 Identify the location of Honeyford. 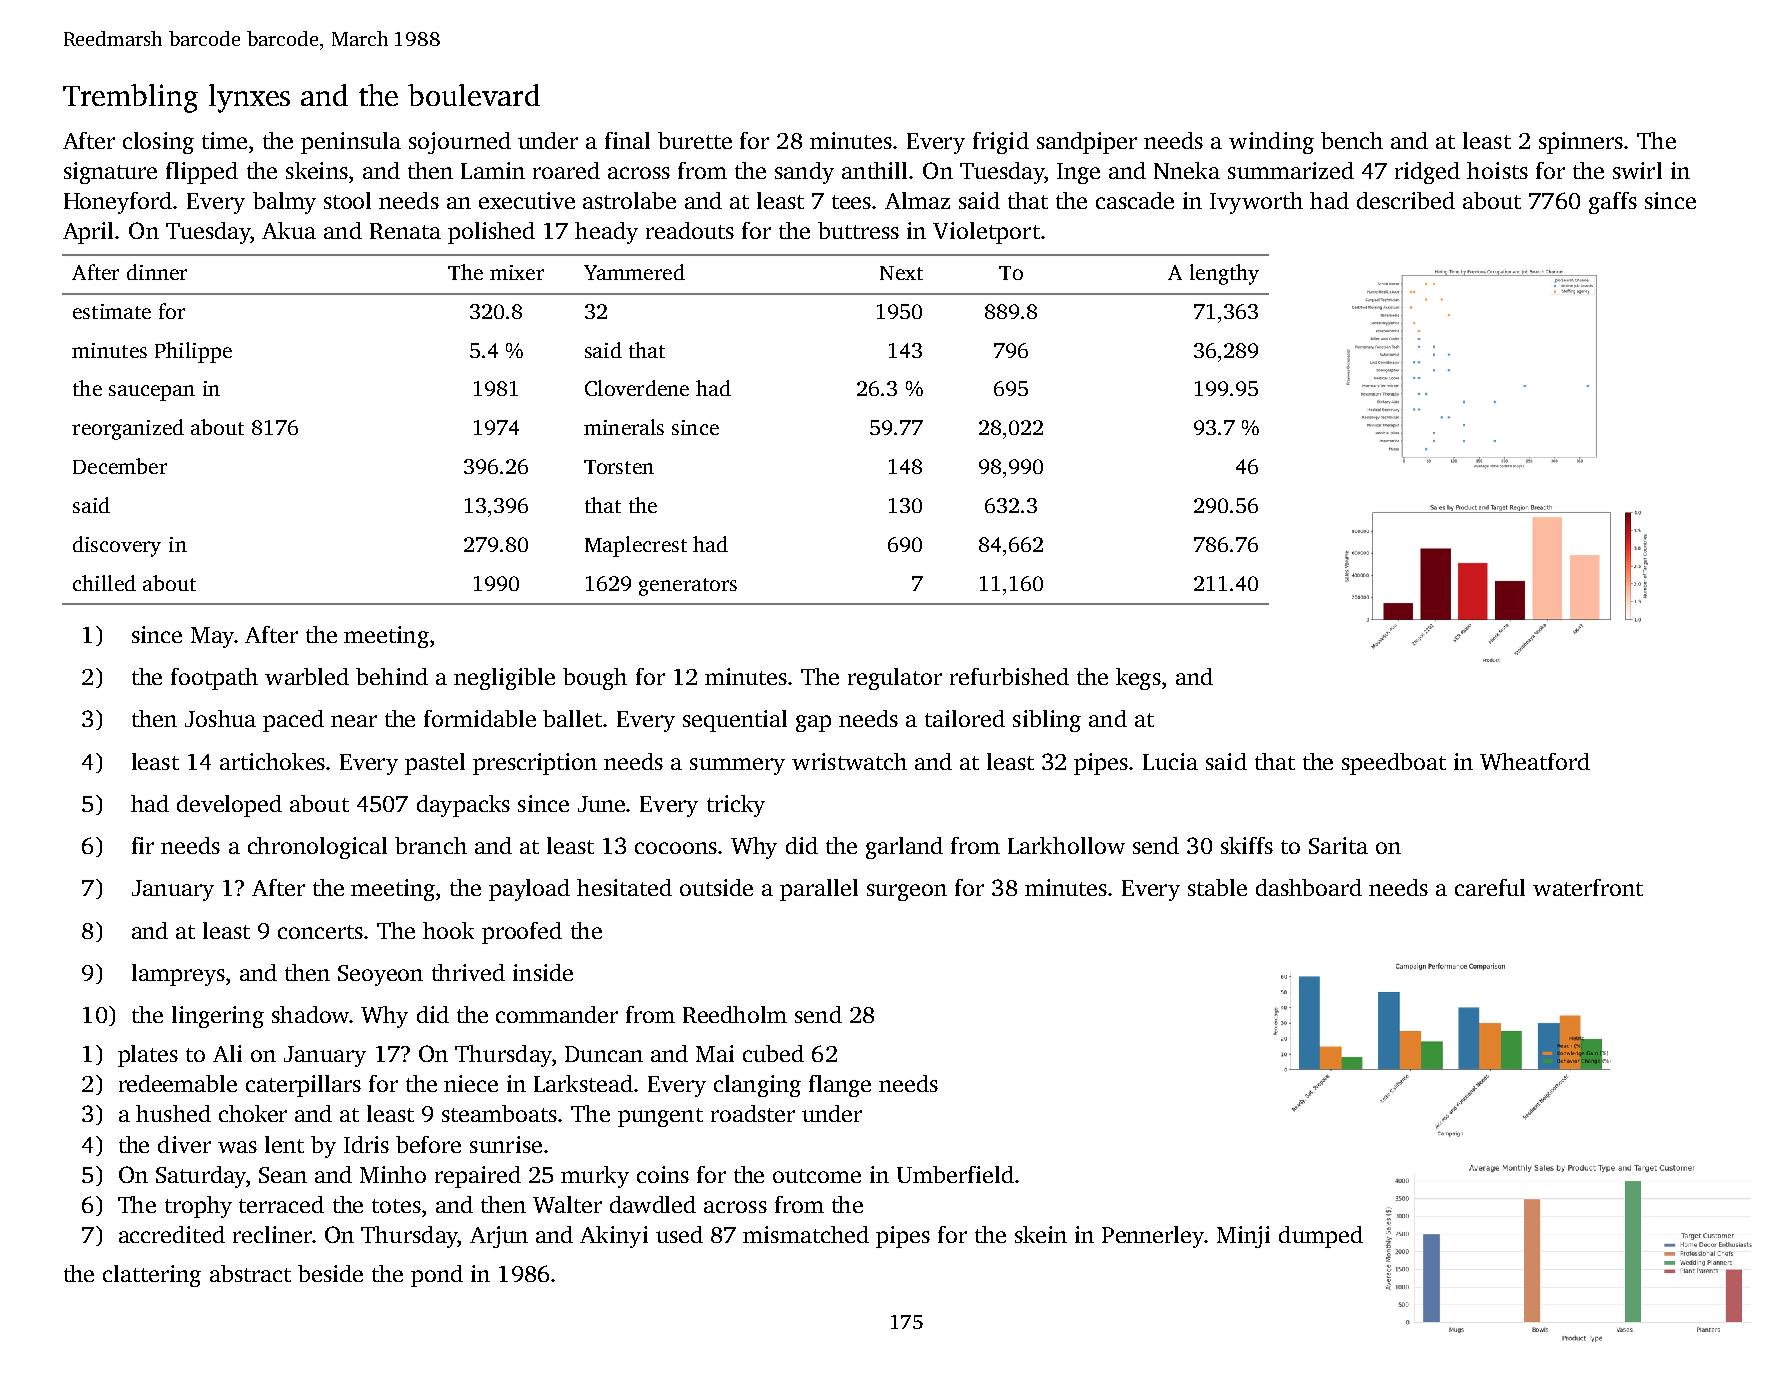
(119, 203).
